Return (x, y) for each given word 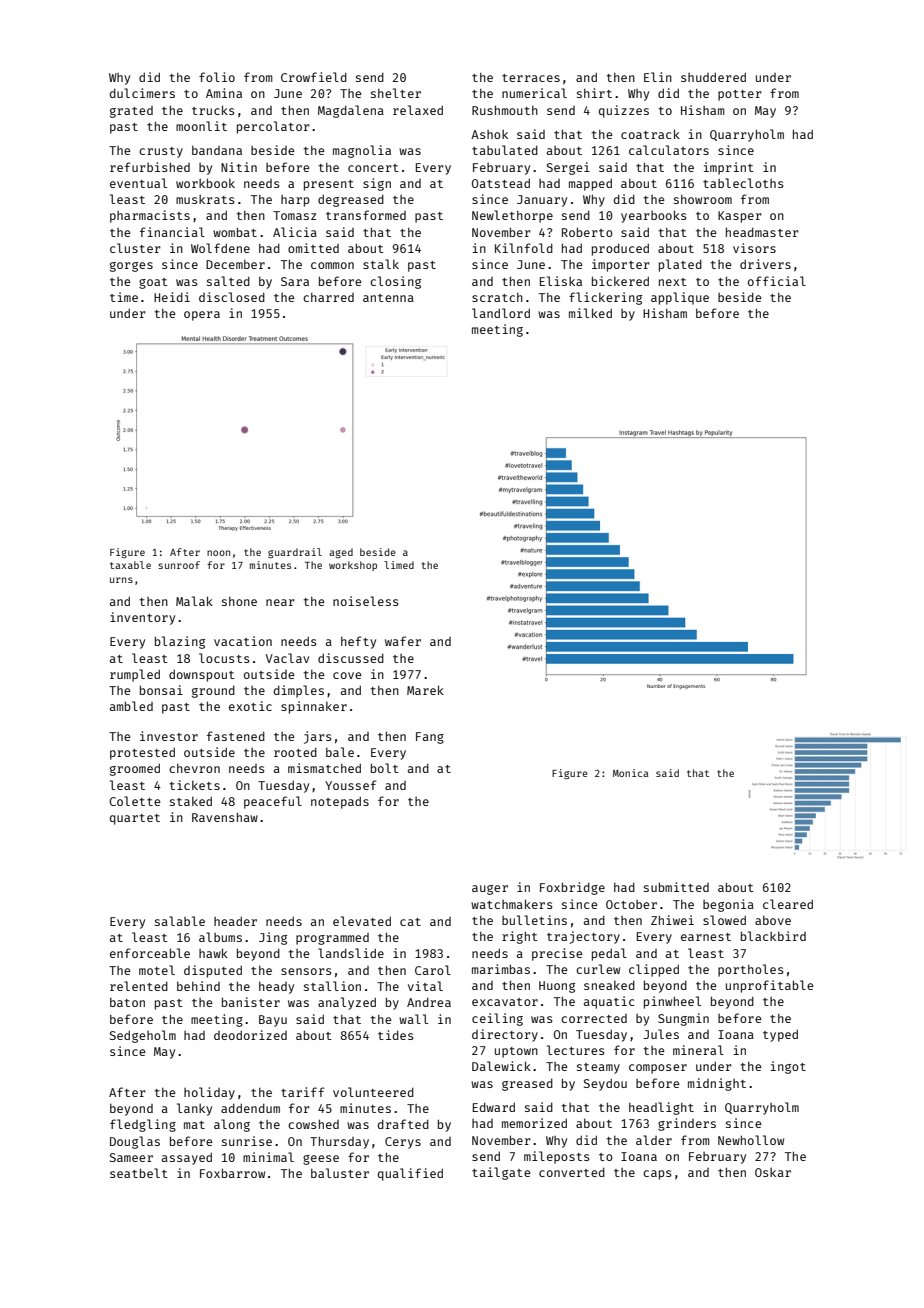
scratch (497, 297)
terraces (531, 78)
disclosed (232, 297)
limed (399, 565)
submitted (676, 887)
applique (680, 298)
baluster (340, 1173)
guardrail (295, 553)
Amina (224, 93)
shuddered (713, 77)
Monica (630, 773)
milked (590, 313)
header (235, 921)
